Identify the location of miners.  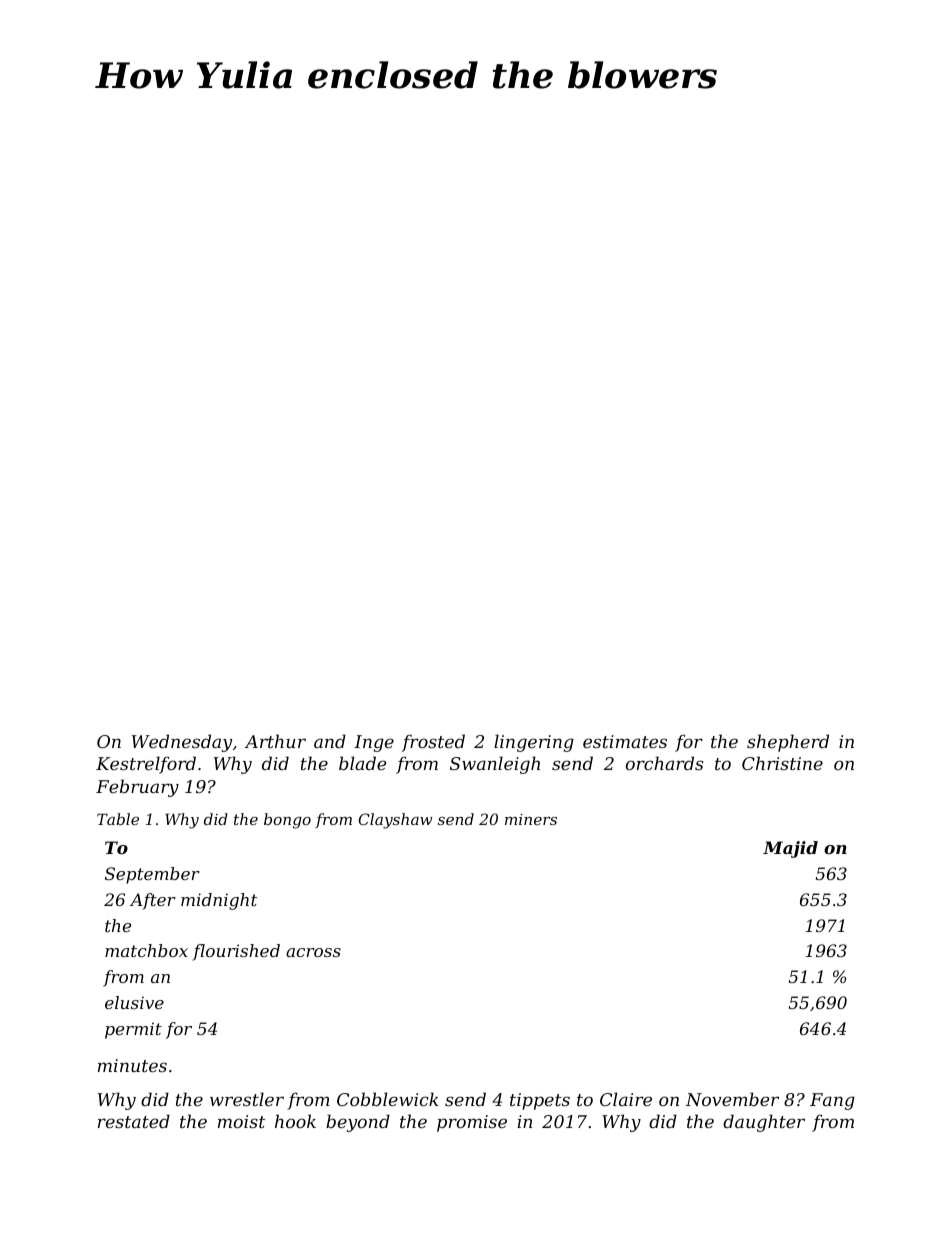
(531, 819).
